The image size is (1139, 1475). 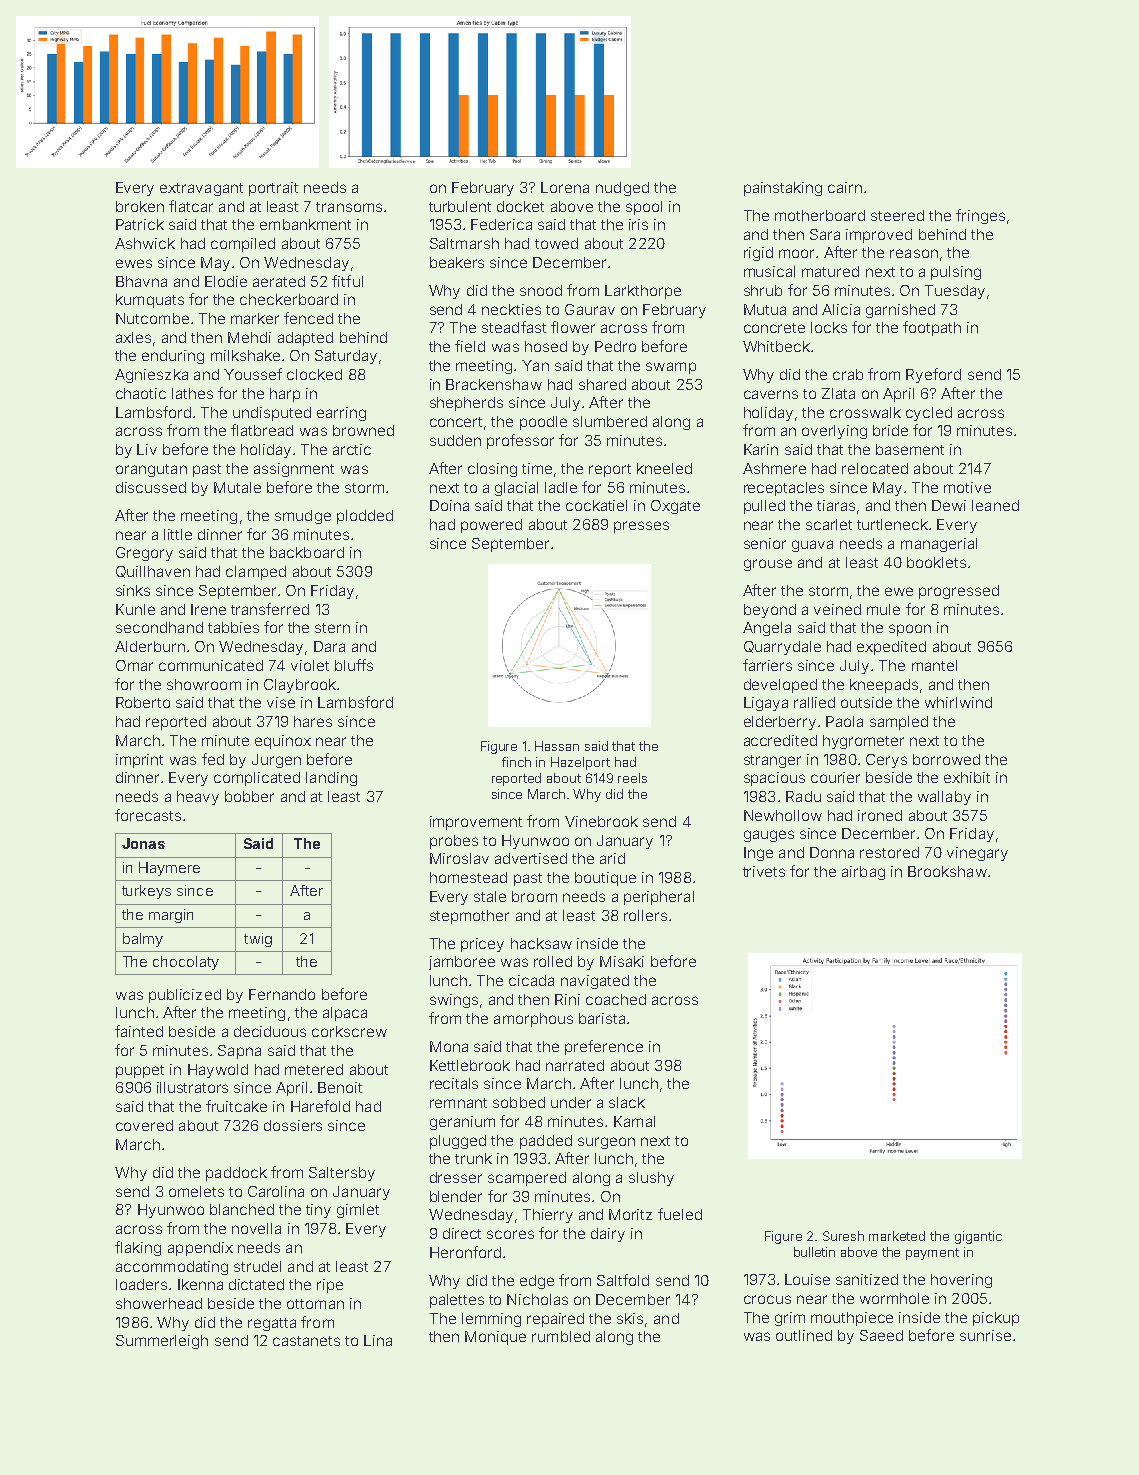 What do you see at coordinates (605, 879) in the screenshot?
I see `boutique` at bounding box center [605, 879].
